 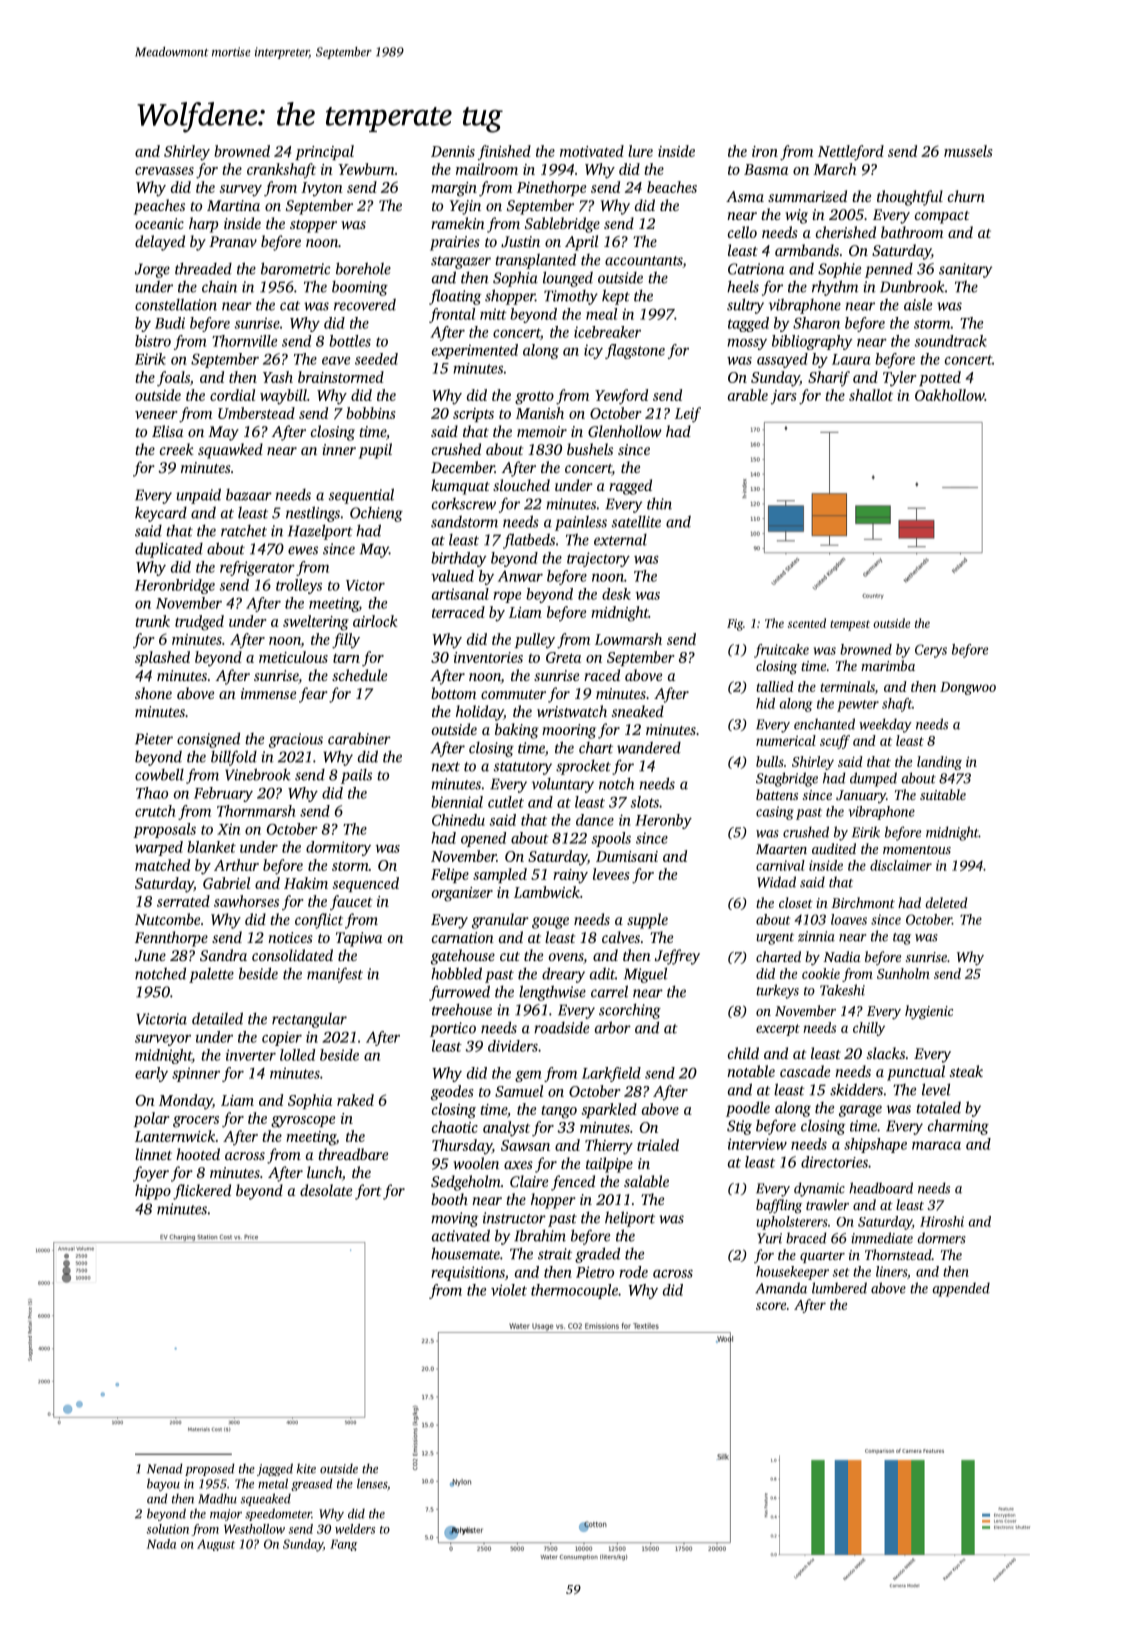 What do you see at coordinates (743, 1053) in the image?
I see `child` at bounding box center [743, 1053].
